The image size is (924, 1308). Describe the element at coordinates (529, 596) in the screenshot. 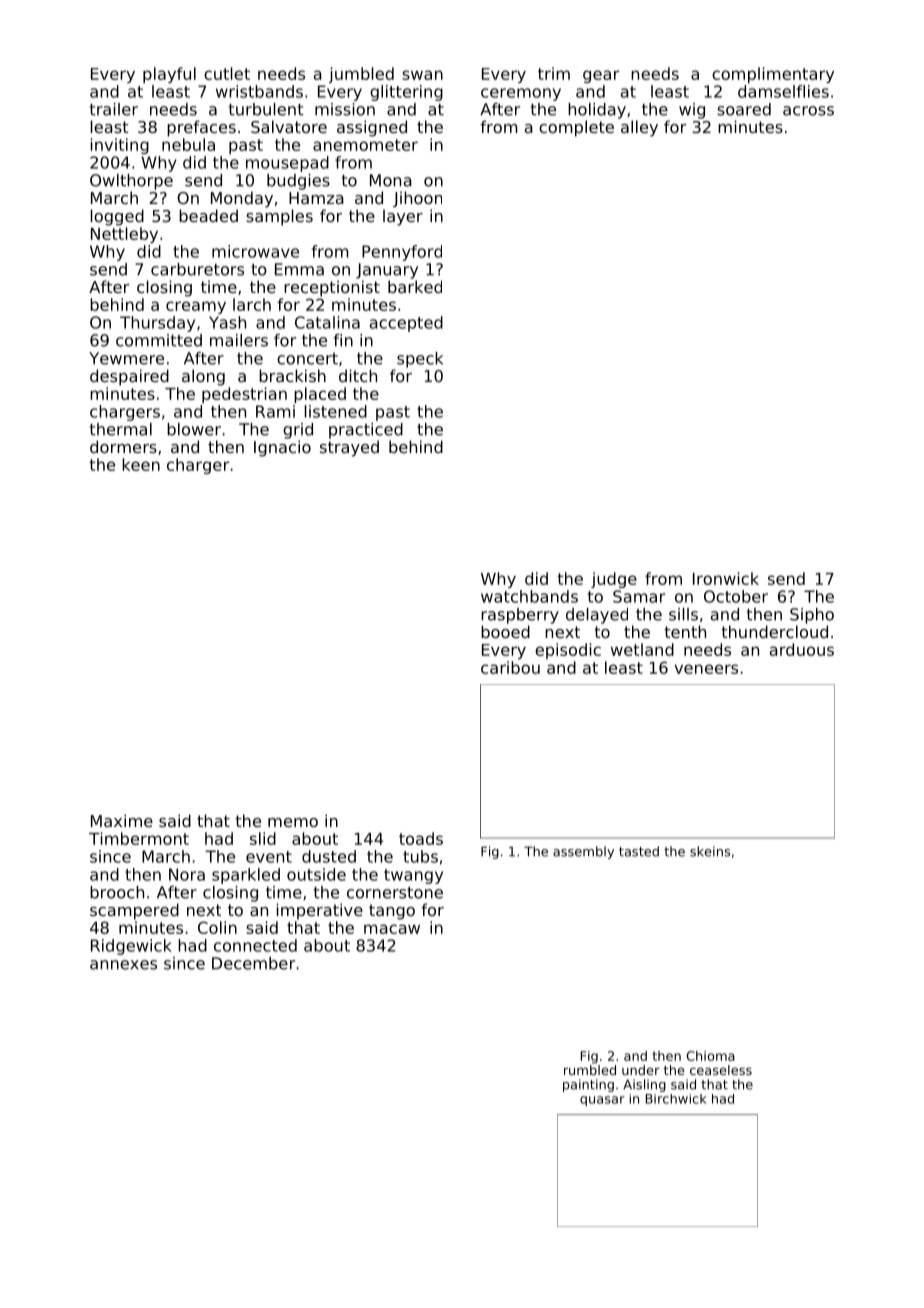

I see `watchbands` at that location.
